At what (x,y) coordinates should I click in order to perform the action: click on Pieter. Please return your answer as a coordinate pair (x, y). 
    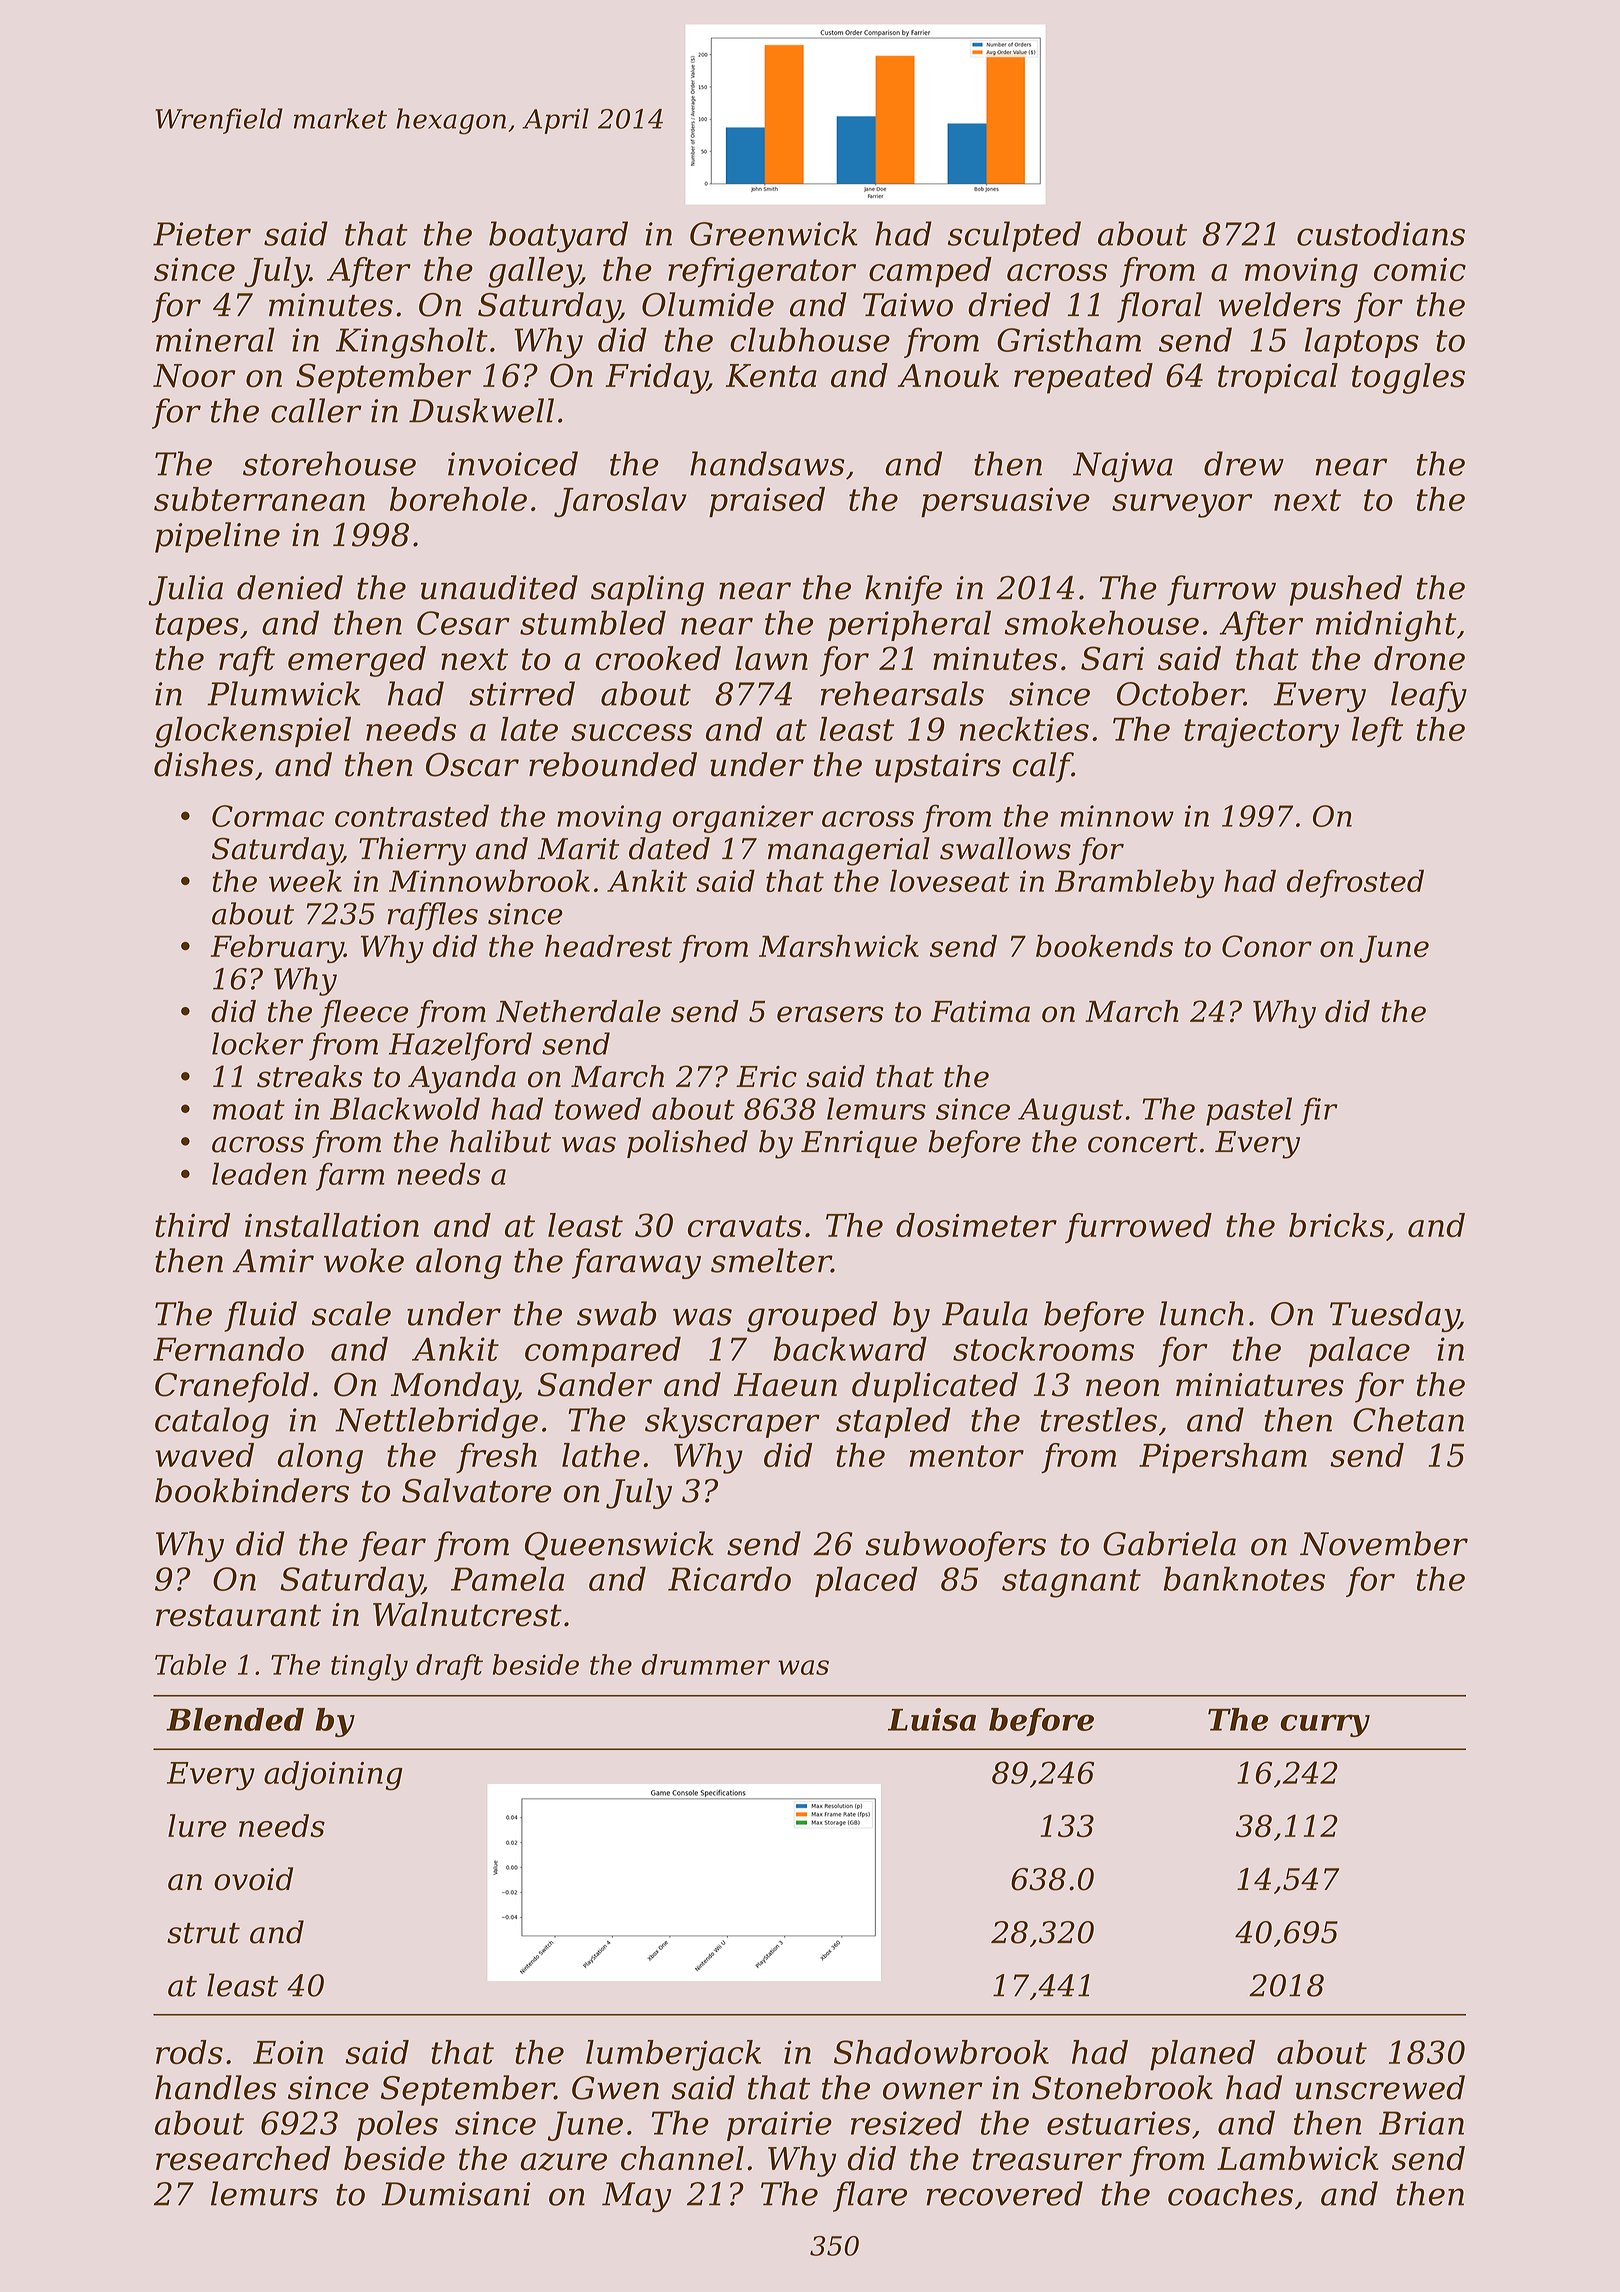
    Looking at the image, I should click on (202, 234).
